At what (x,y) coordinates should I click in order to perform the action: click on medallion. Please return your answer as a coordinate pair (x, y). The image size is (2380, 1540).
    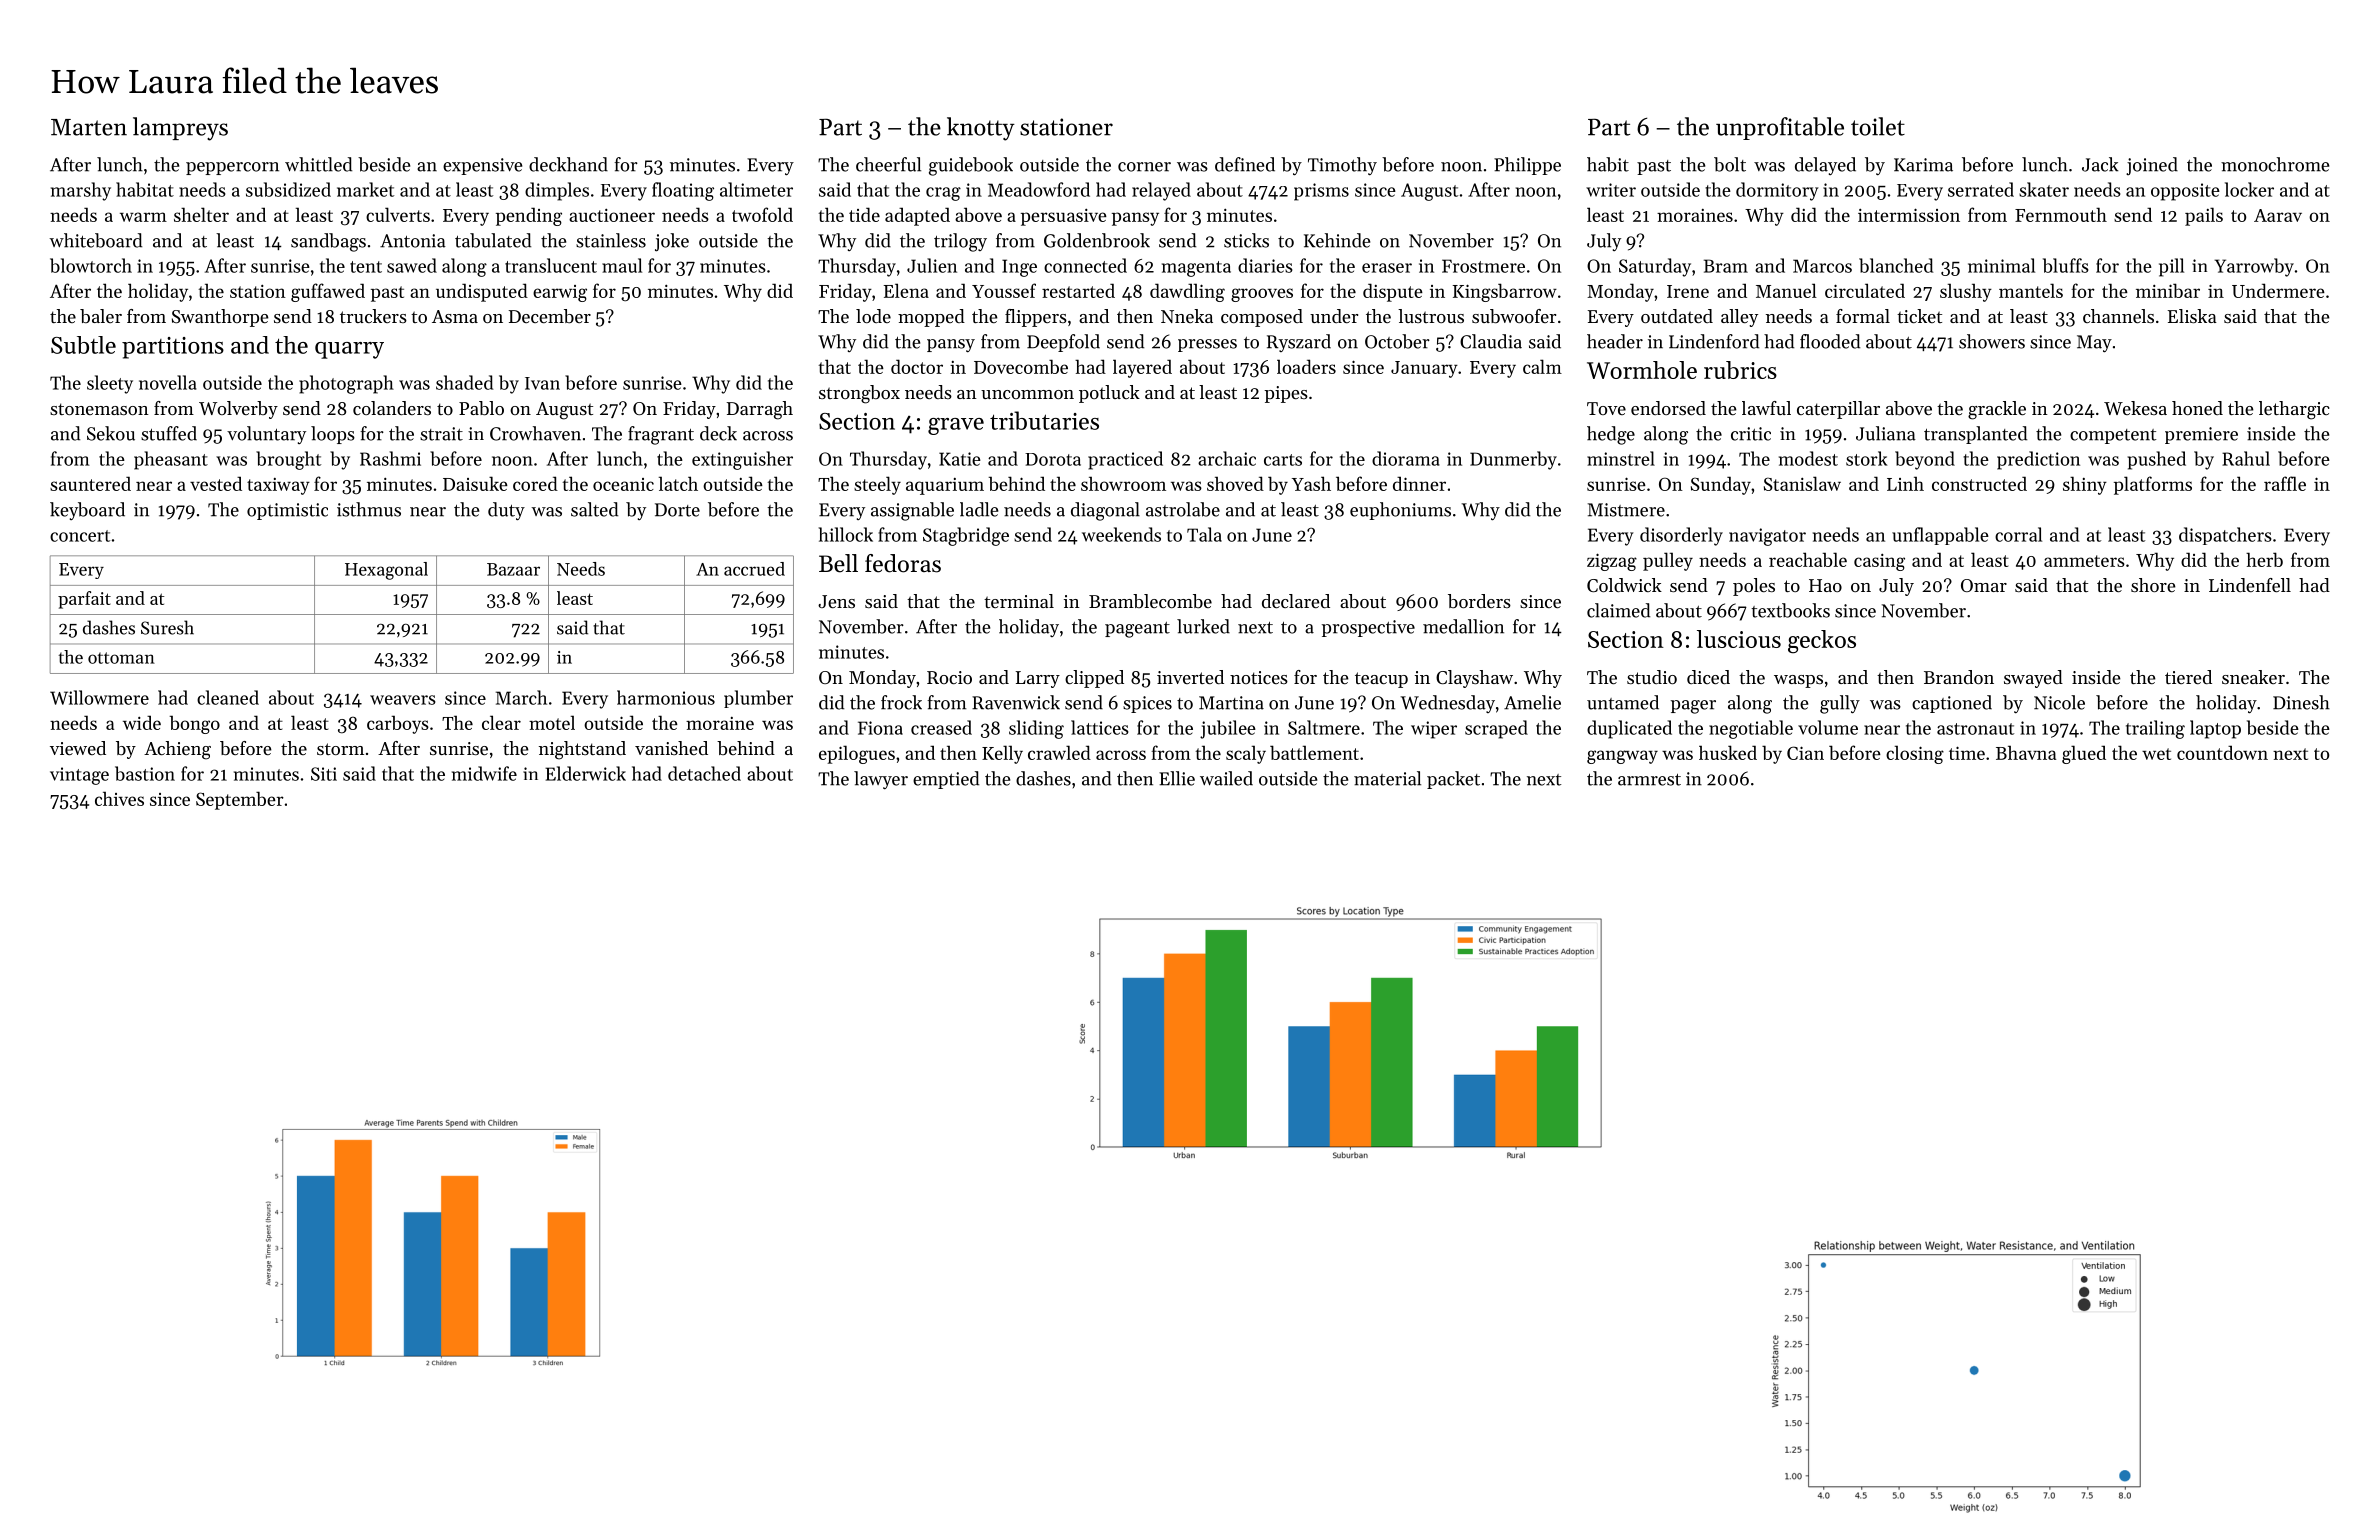
    Looking at the image, I should click on (1463, 626).
